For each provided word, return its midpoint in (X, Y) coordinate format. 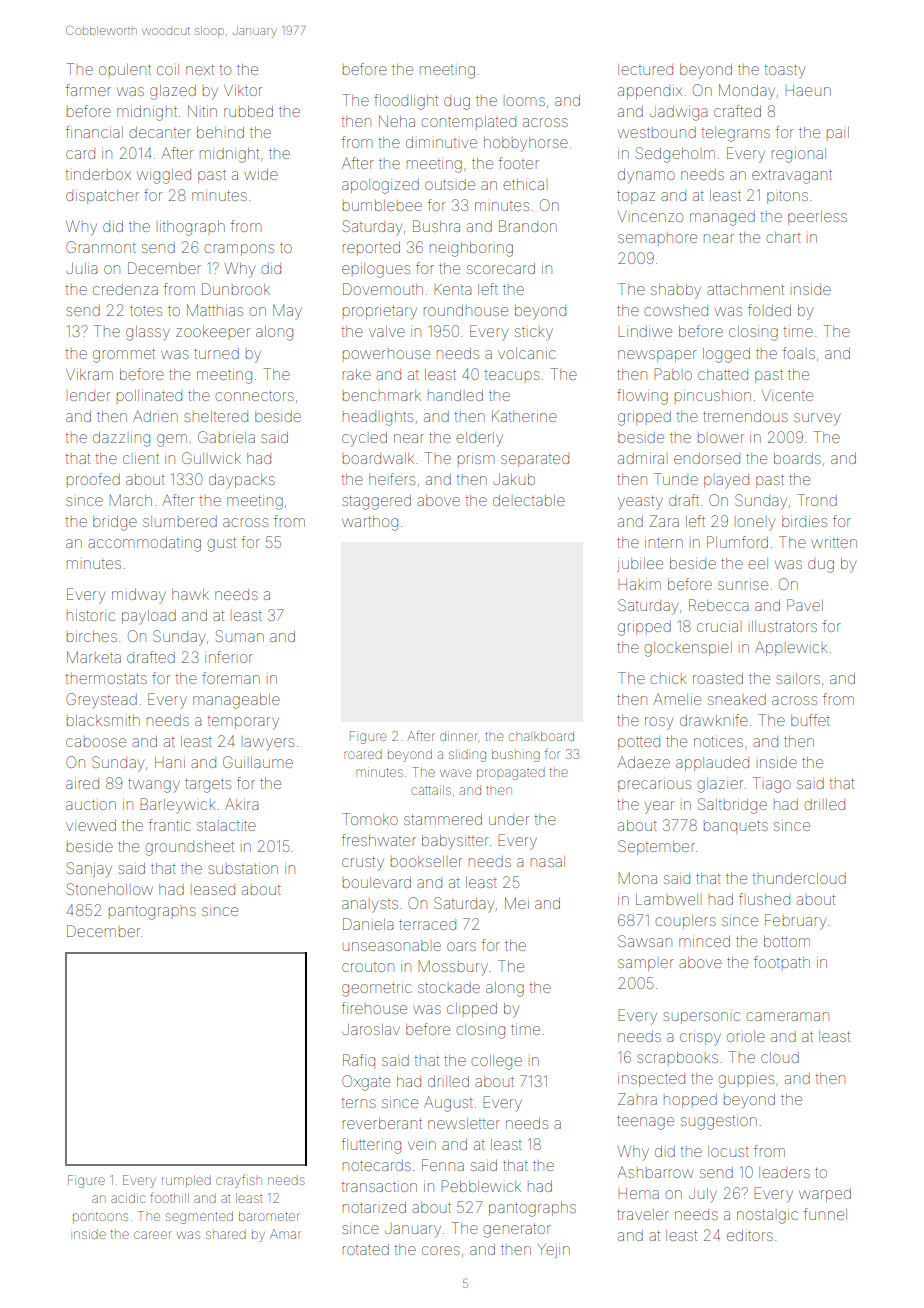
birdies (804, 521)
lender (90, 395)
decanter (160, 132)
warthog (370, 523)
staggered (376, 502)
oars (461, 946)
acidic (128, 1198)
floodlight (406, 102)
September (656, 847)
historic (91, 615)
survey (817, 419)
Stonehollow (110, 889)
